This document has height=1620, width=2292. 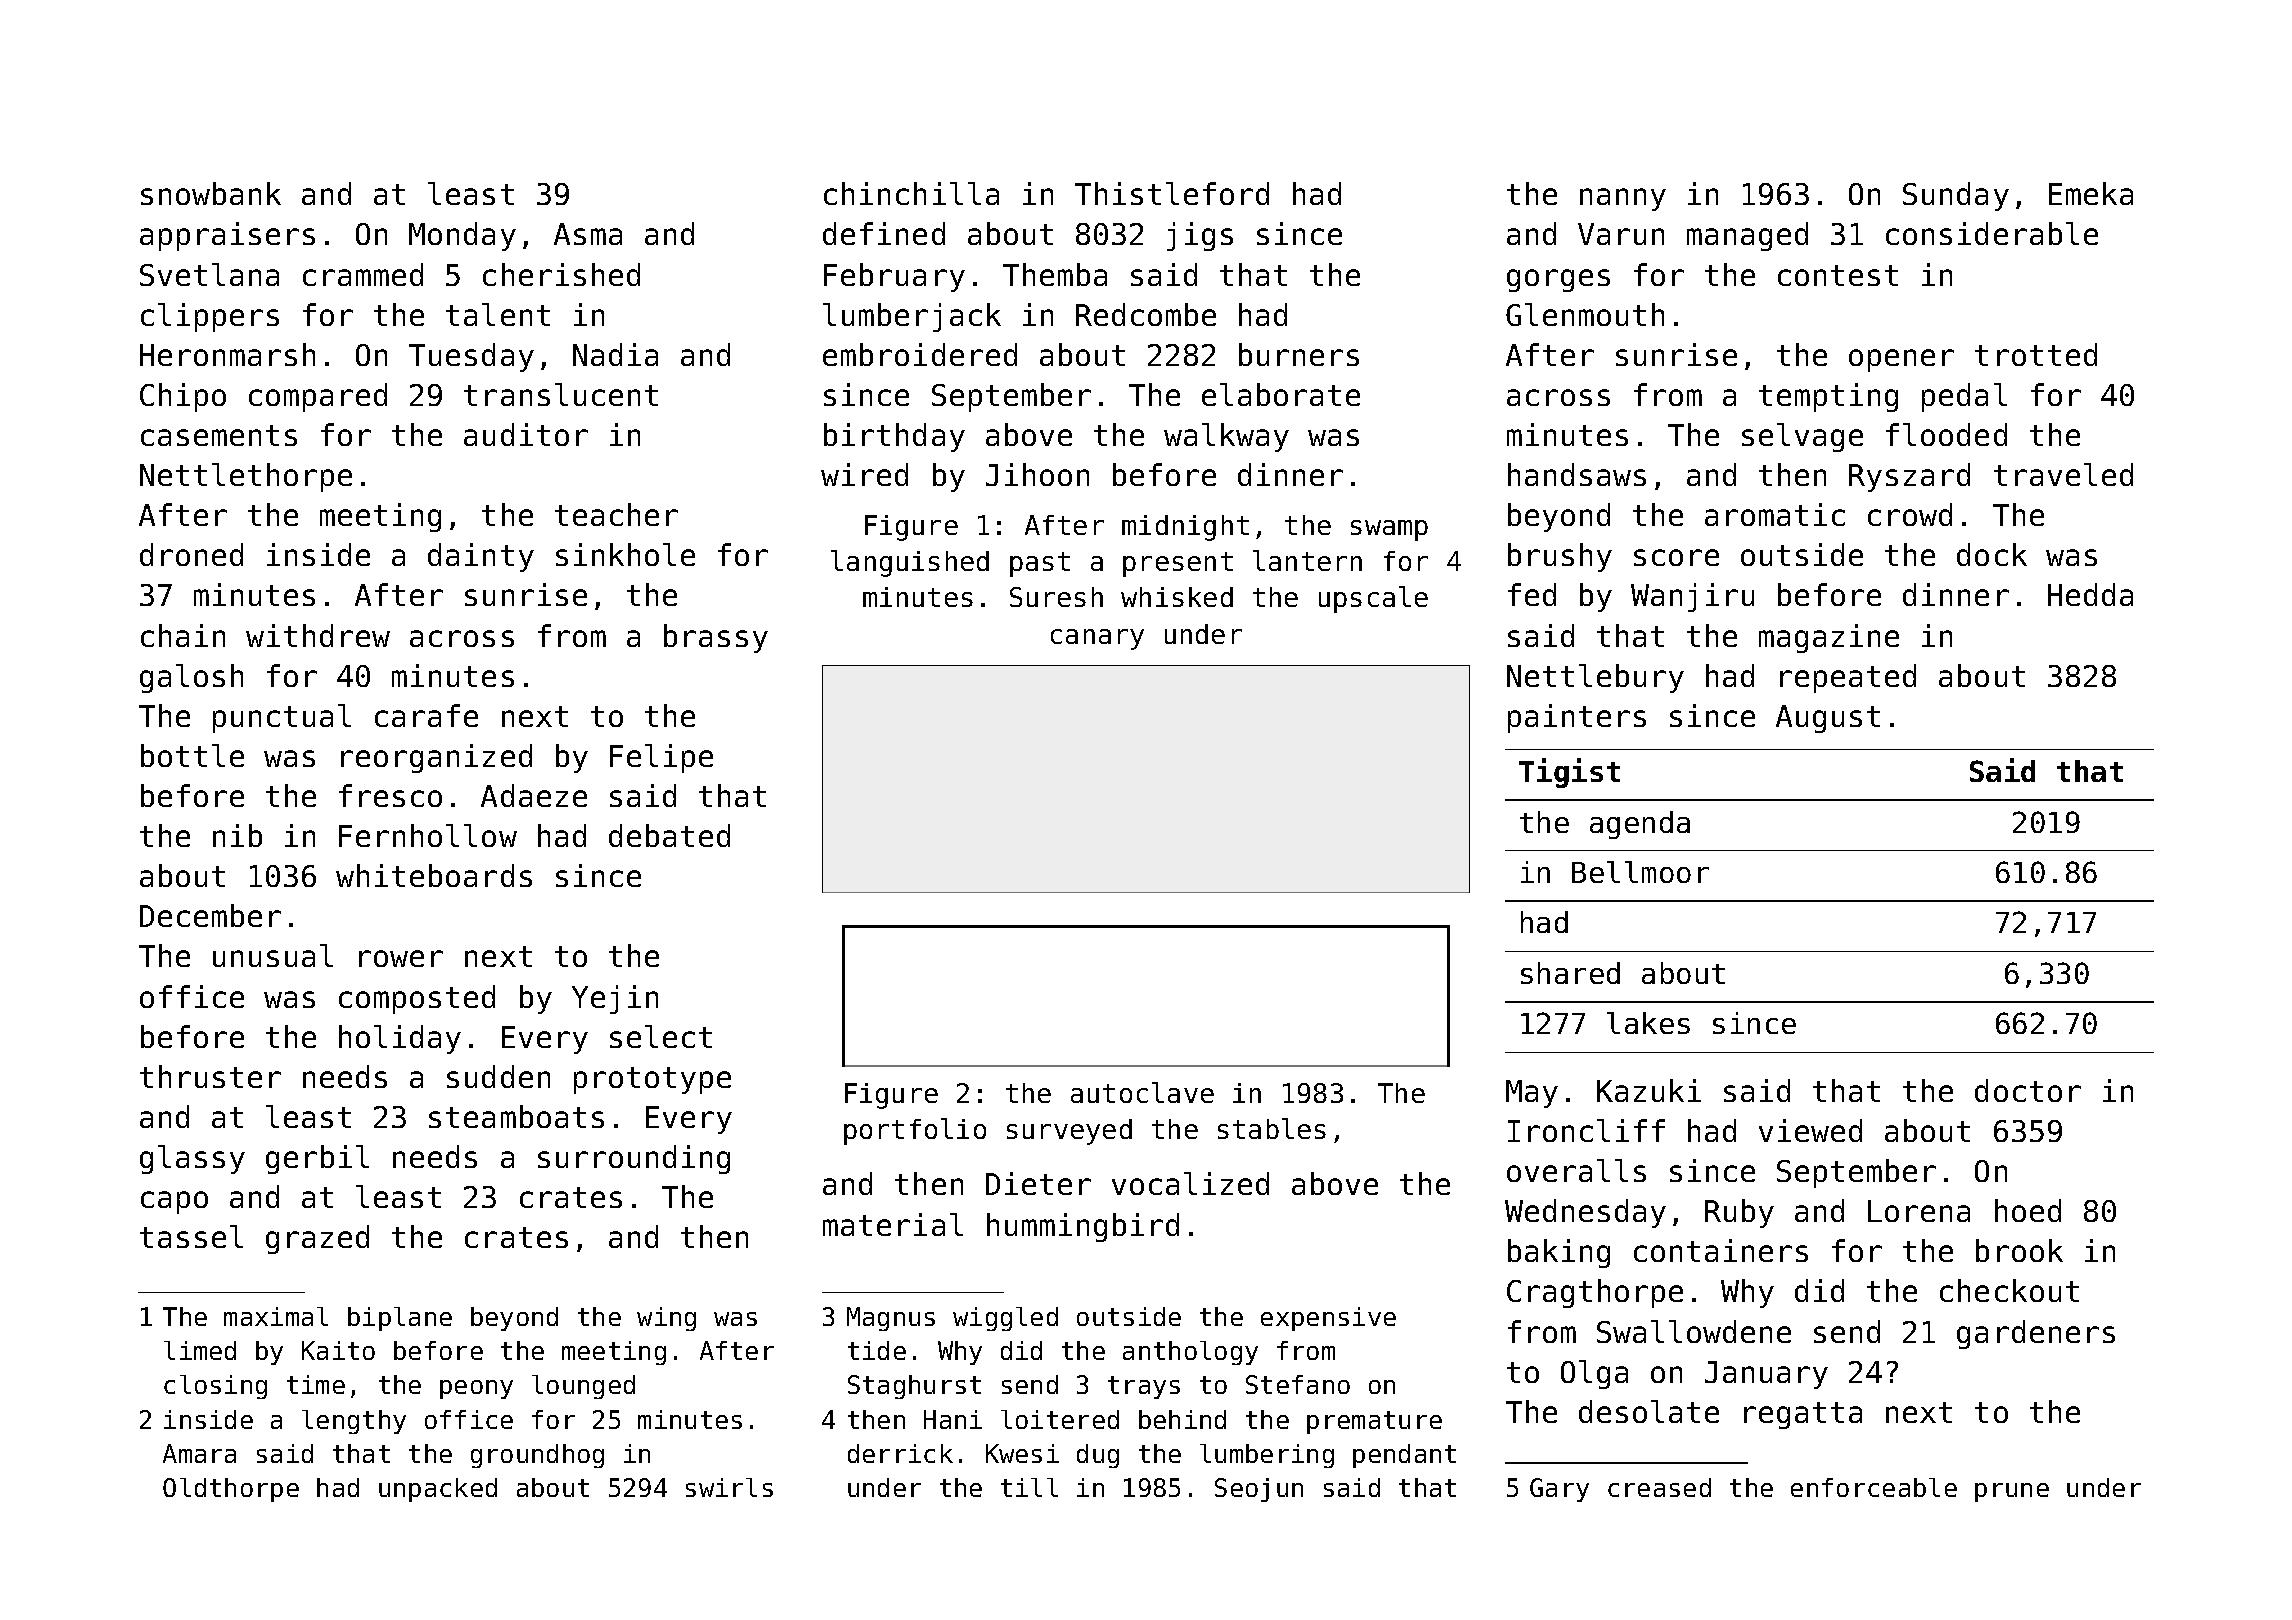 I want to click on Felipe, so click(x=661, y=758).
